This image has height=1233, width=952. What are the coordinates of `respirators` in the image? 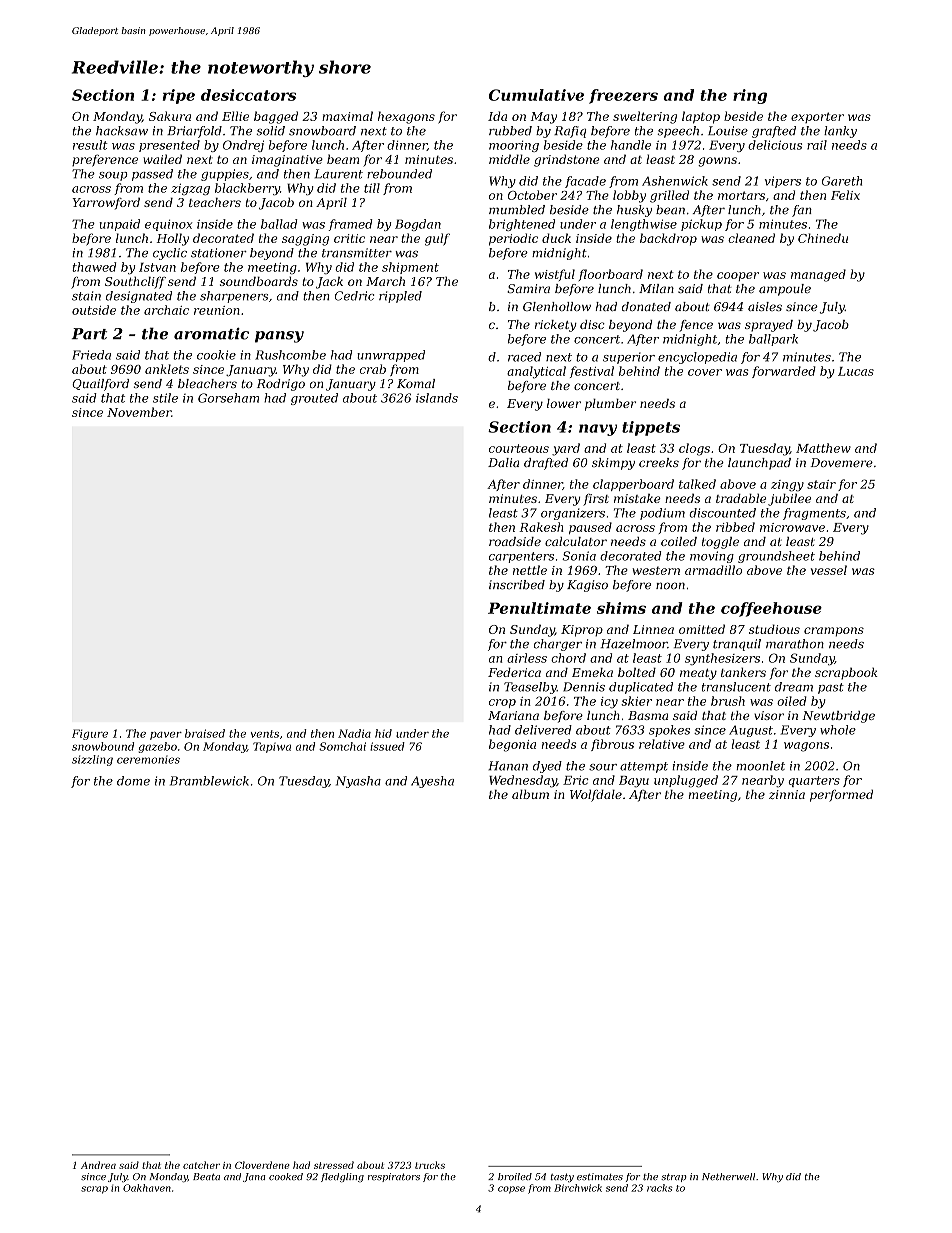 It's located at (394, 1177).
